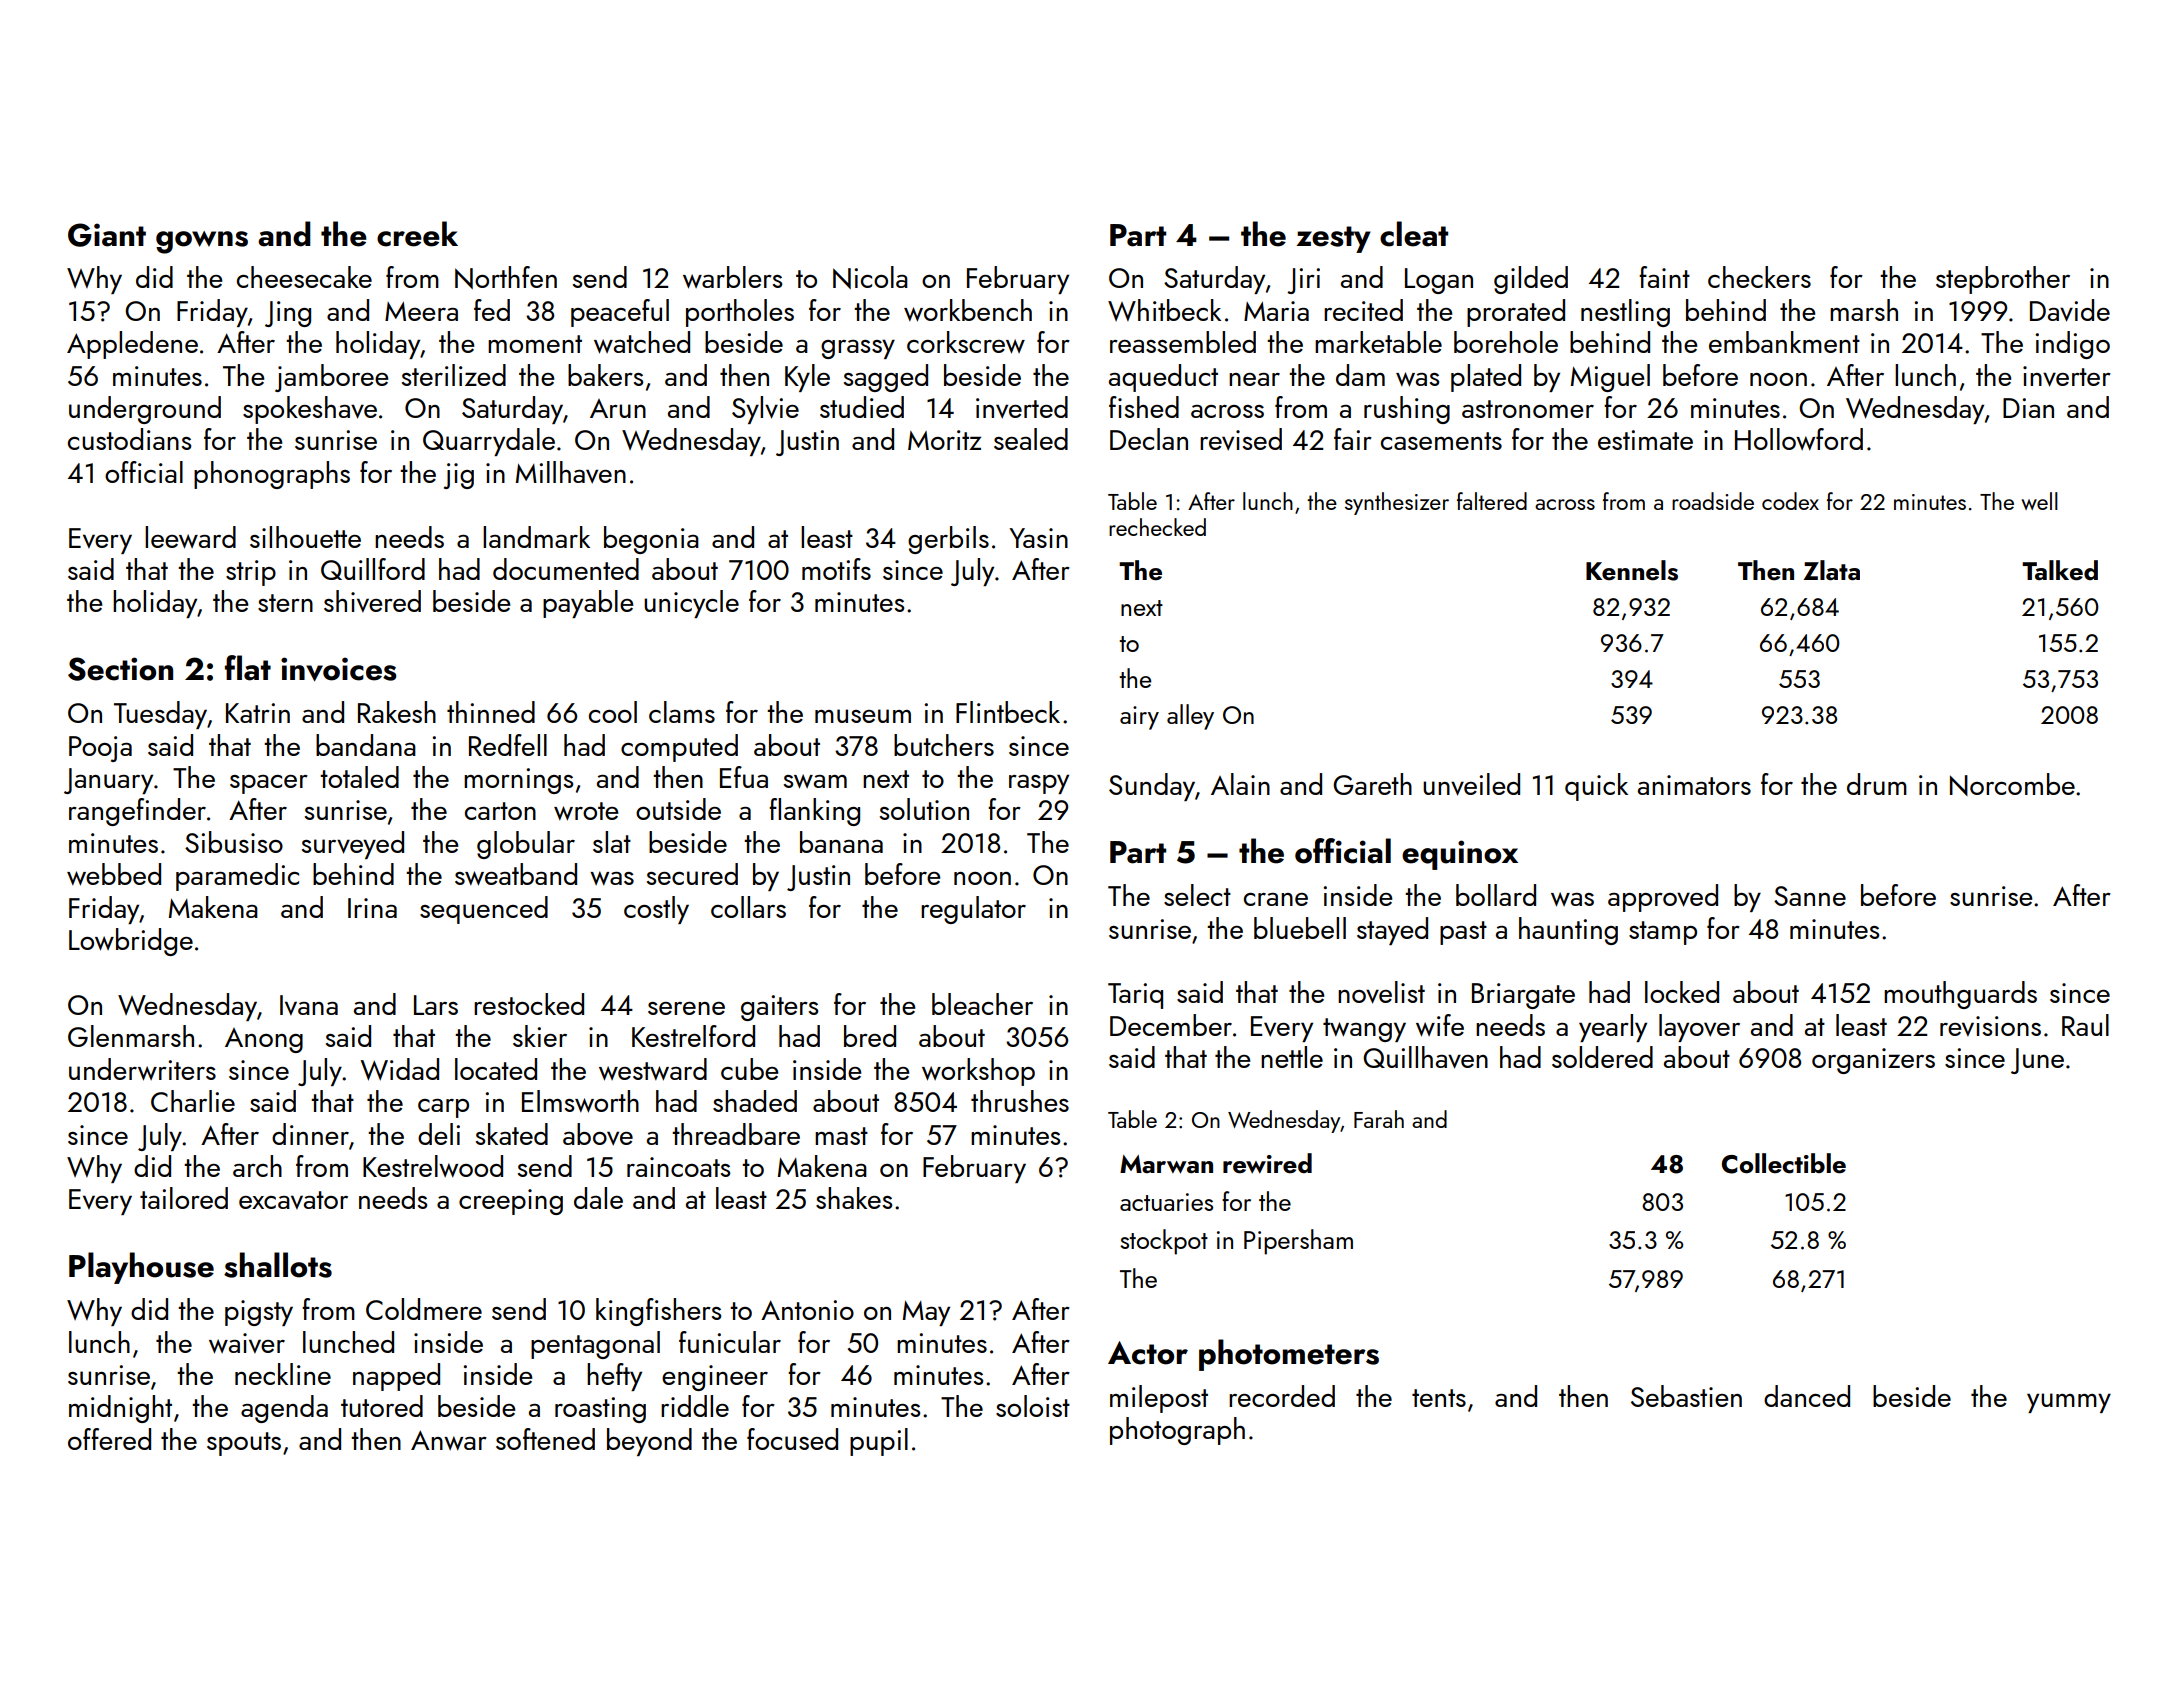  What do you see at coordinates (2067, 376) in the screenshot?
I see `inverter` at bounding box center [2067, 376].
